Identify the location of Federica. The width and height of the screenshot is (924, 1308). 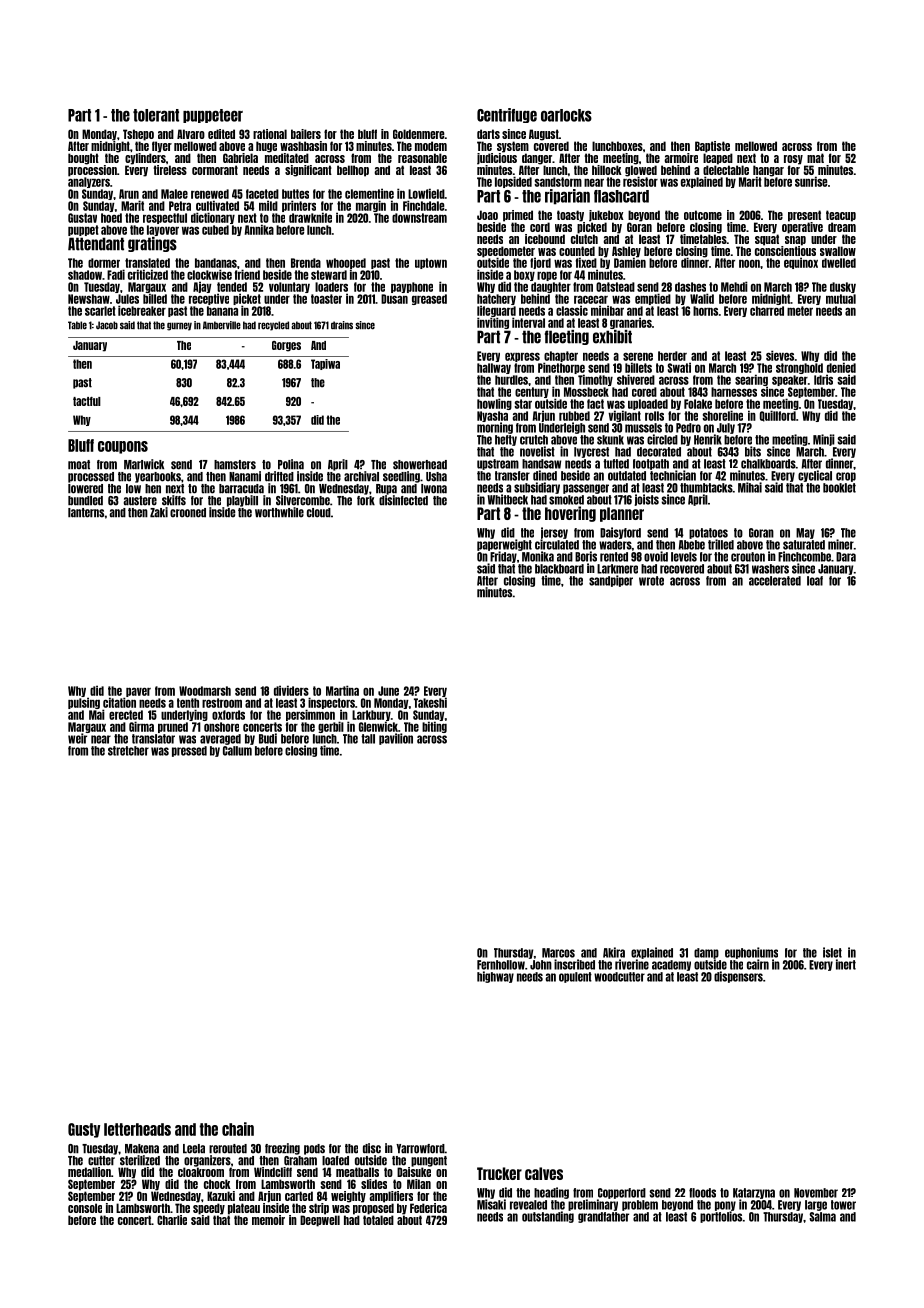
(428, 1208).
